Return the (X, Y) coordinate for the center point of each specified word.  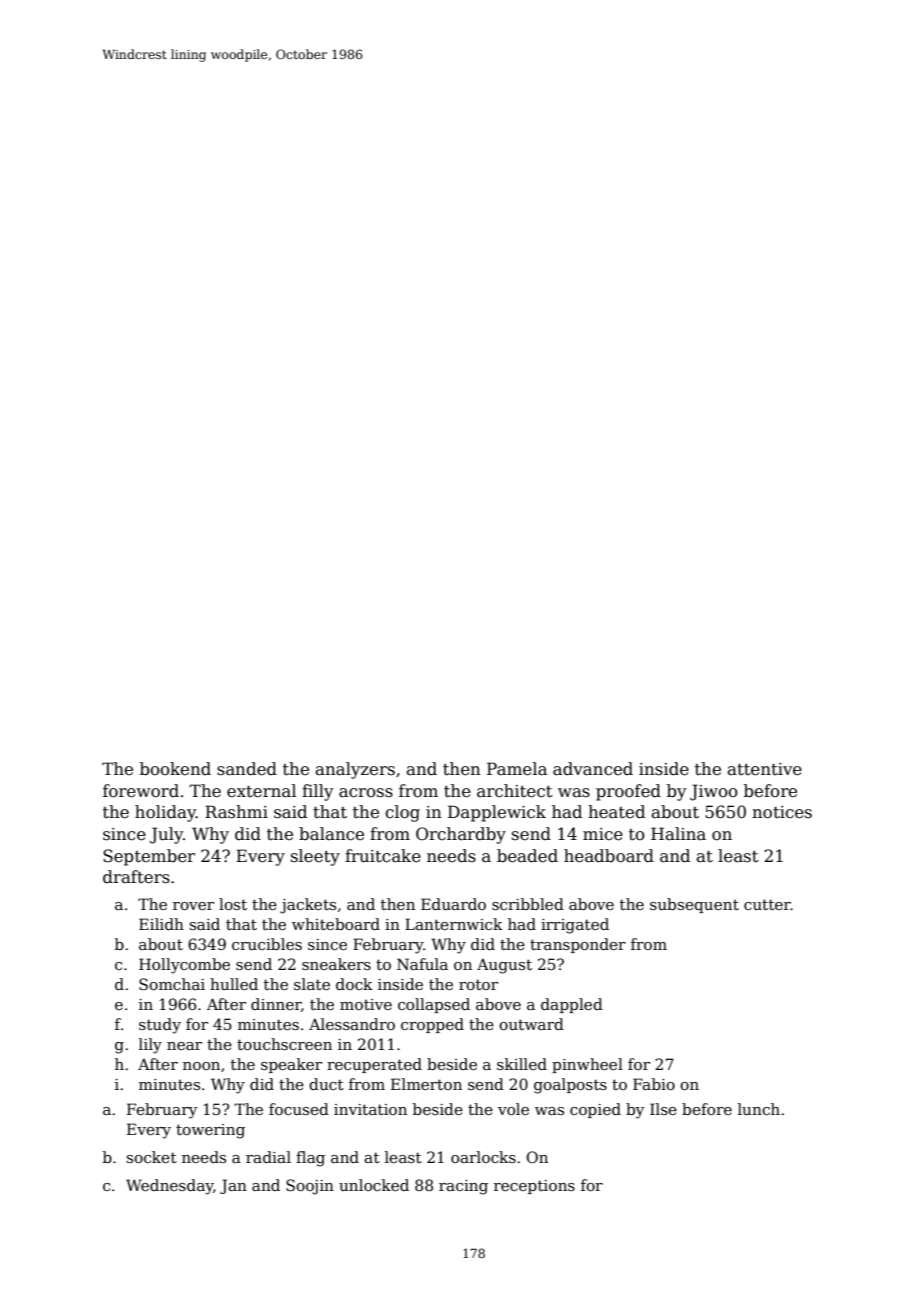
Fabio (654, 1084)
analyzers (355, 770)
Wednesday (169, 1187)
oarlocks (483, 1157)
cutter (767, 904)
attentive (765, 769)
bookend (175, 769)
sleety (315, 857)
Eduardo (453, 904)
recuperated (374, 1065)
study (160, 1026)
